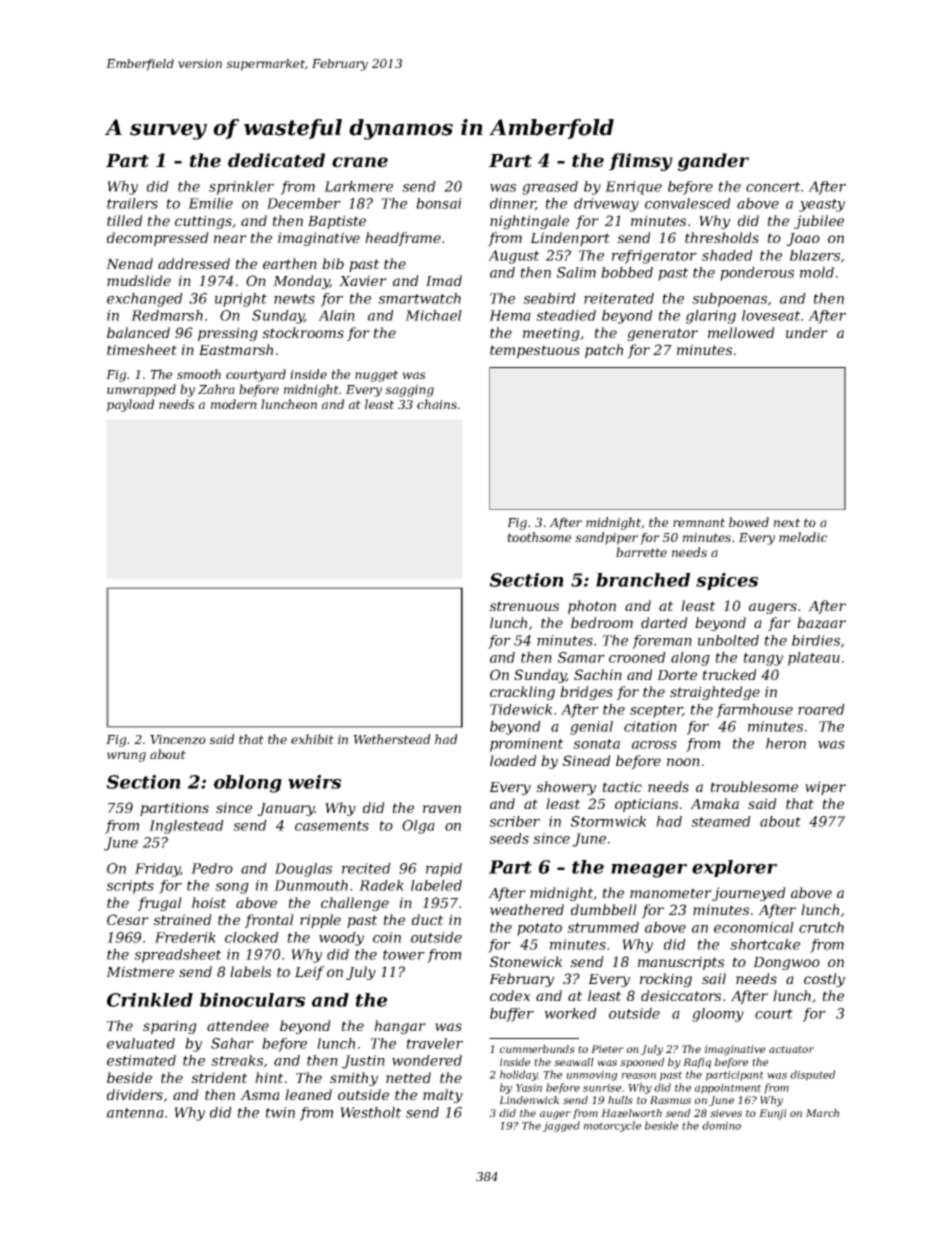 The image size is (952, 1233). Describe the element at coordinates (408, 1077) in the screenshot. I see `netted` at that location.
